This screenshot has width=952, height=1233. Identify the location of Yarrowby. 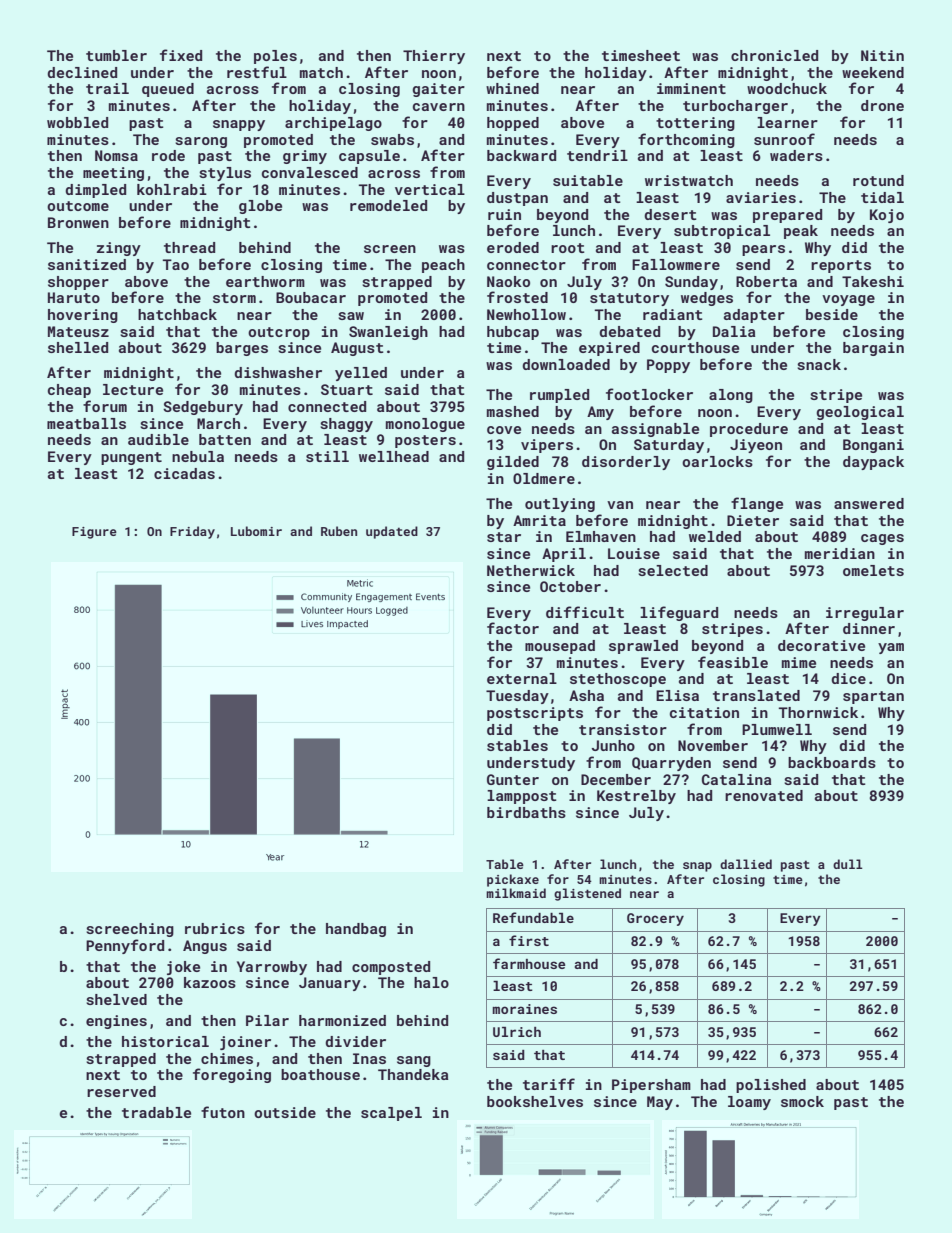
(272, 968).
